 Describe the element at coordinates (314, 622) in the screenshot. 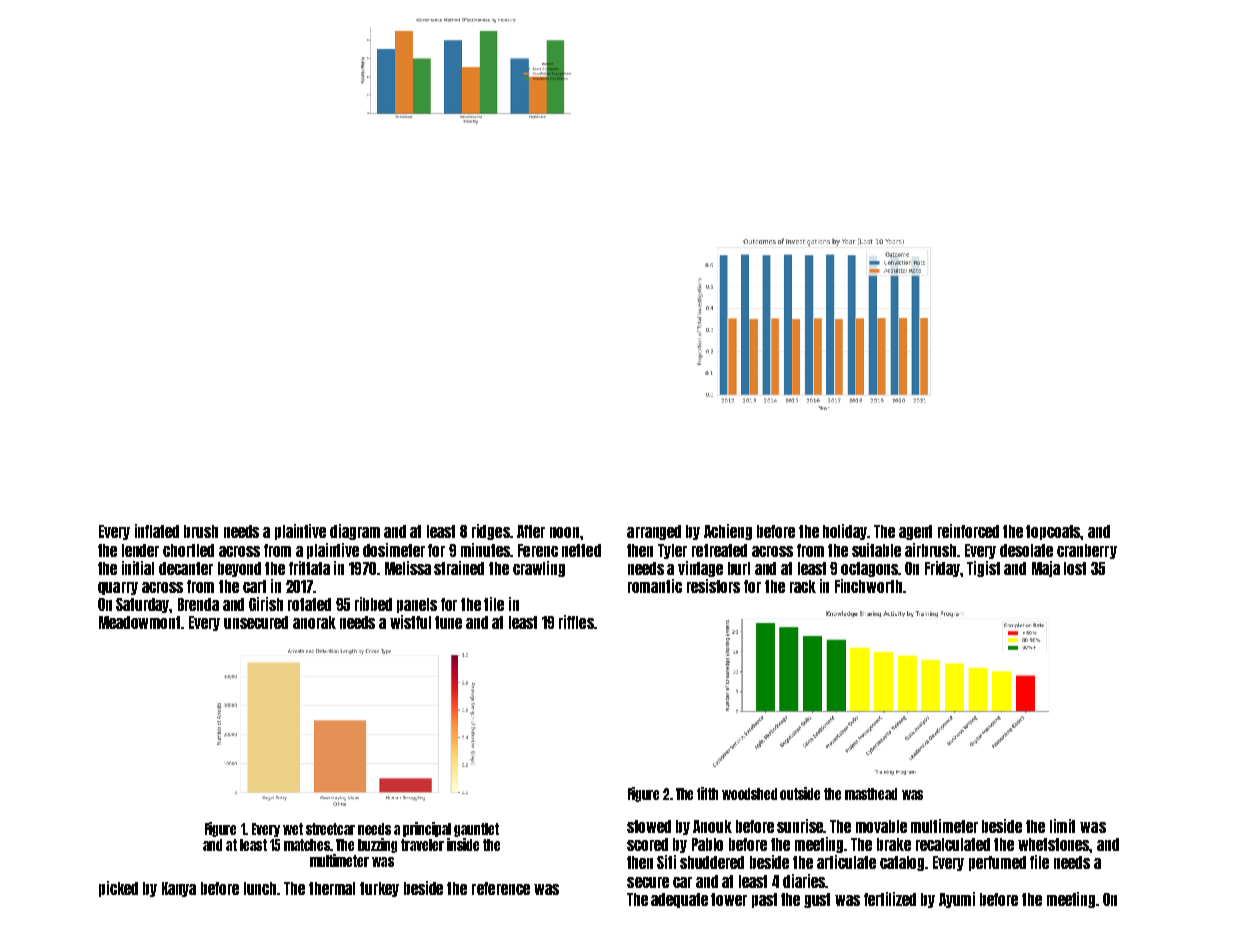

I see `anorak` at that location.
